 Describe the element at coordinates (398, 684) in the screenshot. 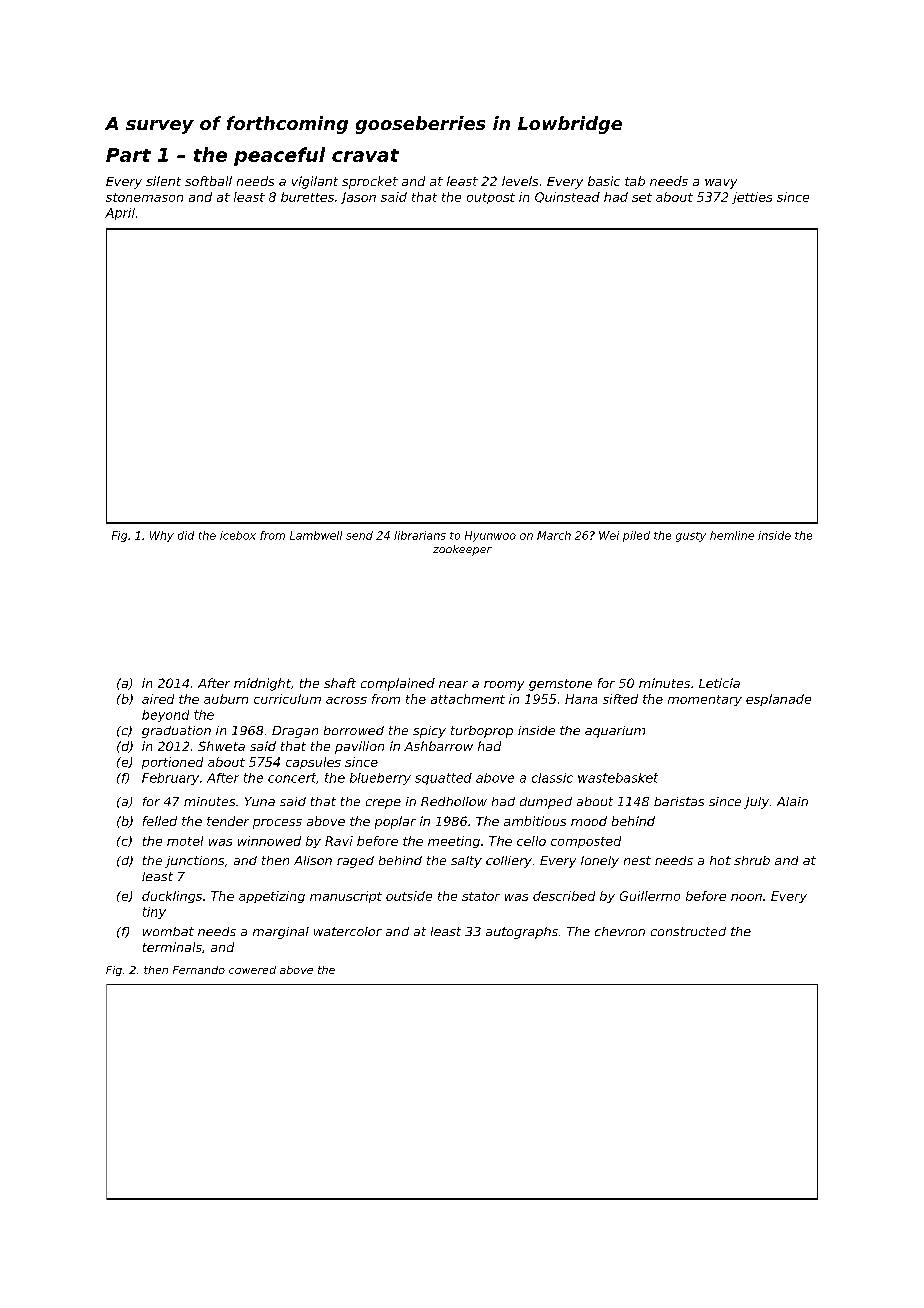

I see `complained` at that location.
